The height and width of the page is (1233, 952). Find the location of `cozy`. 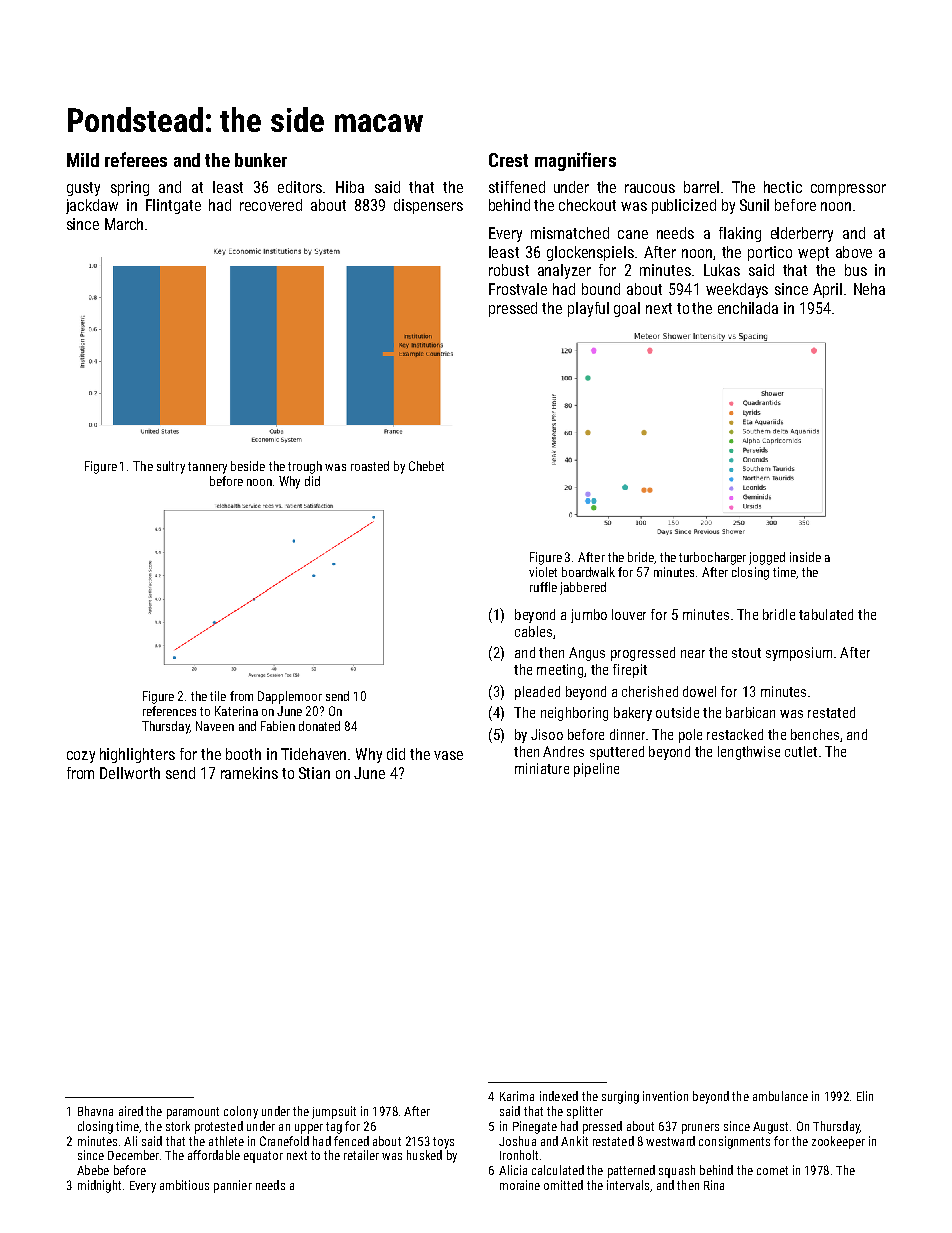

cozy is located at coordinates (81, 757).
